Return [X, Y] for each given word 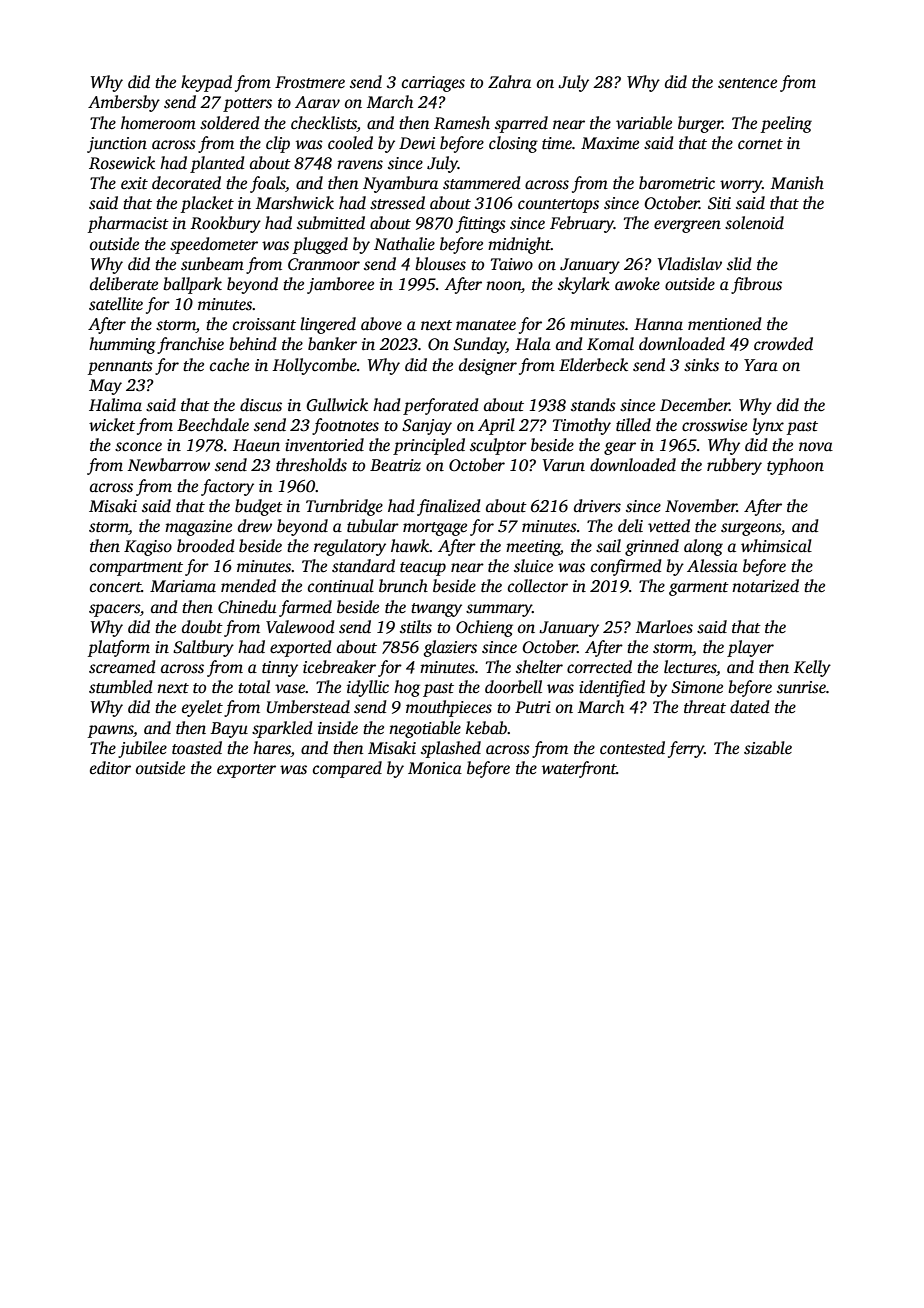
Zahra [509, 81]
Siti [719, 203]
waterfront [579, 769]
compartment [136, 569]
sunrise [801, 687]
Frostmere [310, 82]
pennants [120, 368]
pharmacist [128, 224]
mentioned [725, 324]
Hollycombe [314, 366]
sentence [747, 83]
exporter [246, 771]
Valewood [300, 627]
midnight [519, 245]
